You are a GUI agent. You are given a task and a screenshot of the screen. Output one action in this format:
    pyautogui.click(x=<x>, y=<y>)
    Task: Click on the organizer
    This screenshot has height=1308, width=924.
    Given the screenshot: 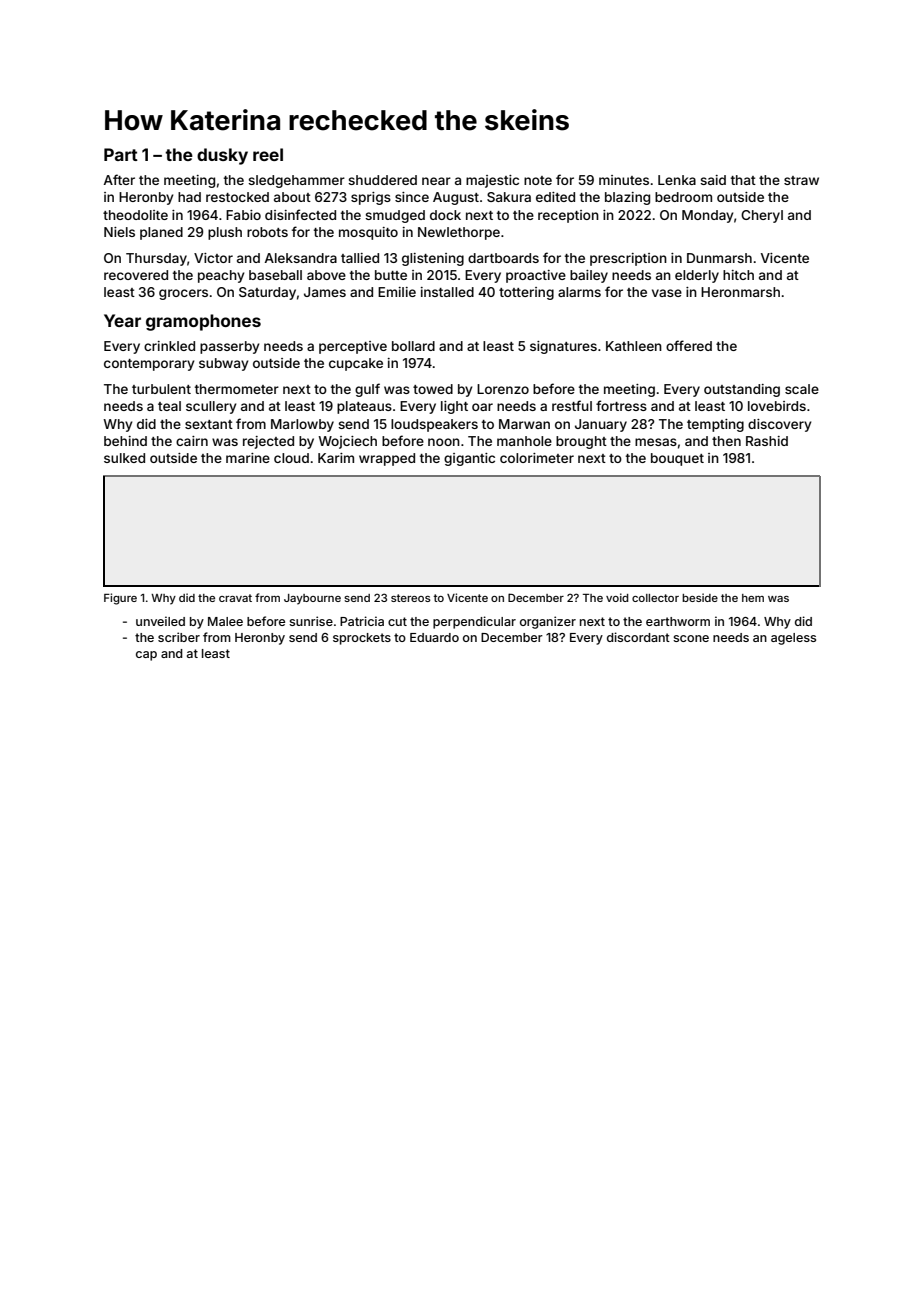 What is the action you would take?
    pyautogui.click(x=548, y=622)
